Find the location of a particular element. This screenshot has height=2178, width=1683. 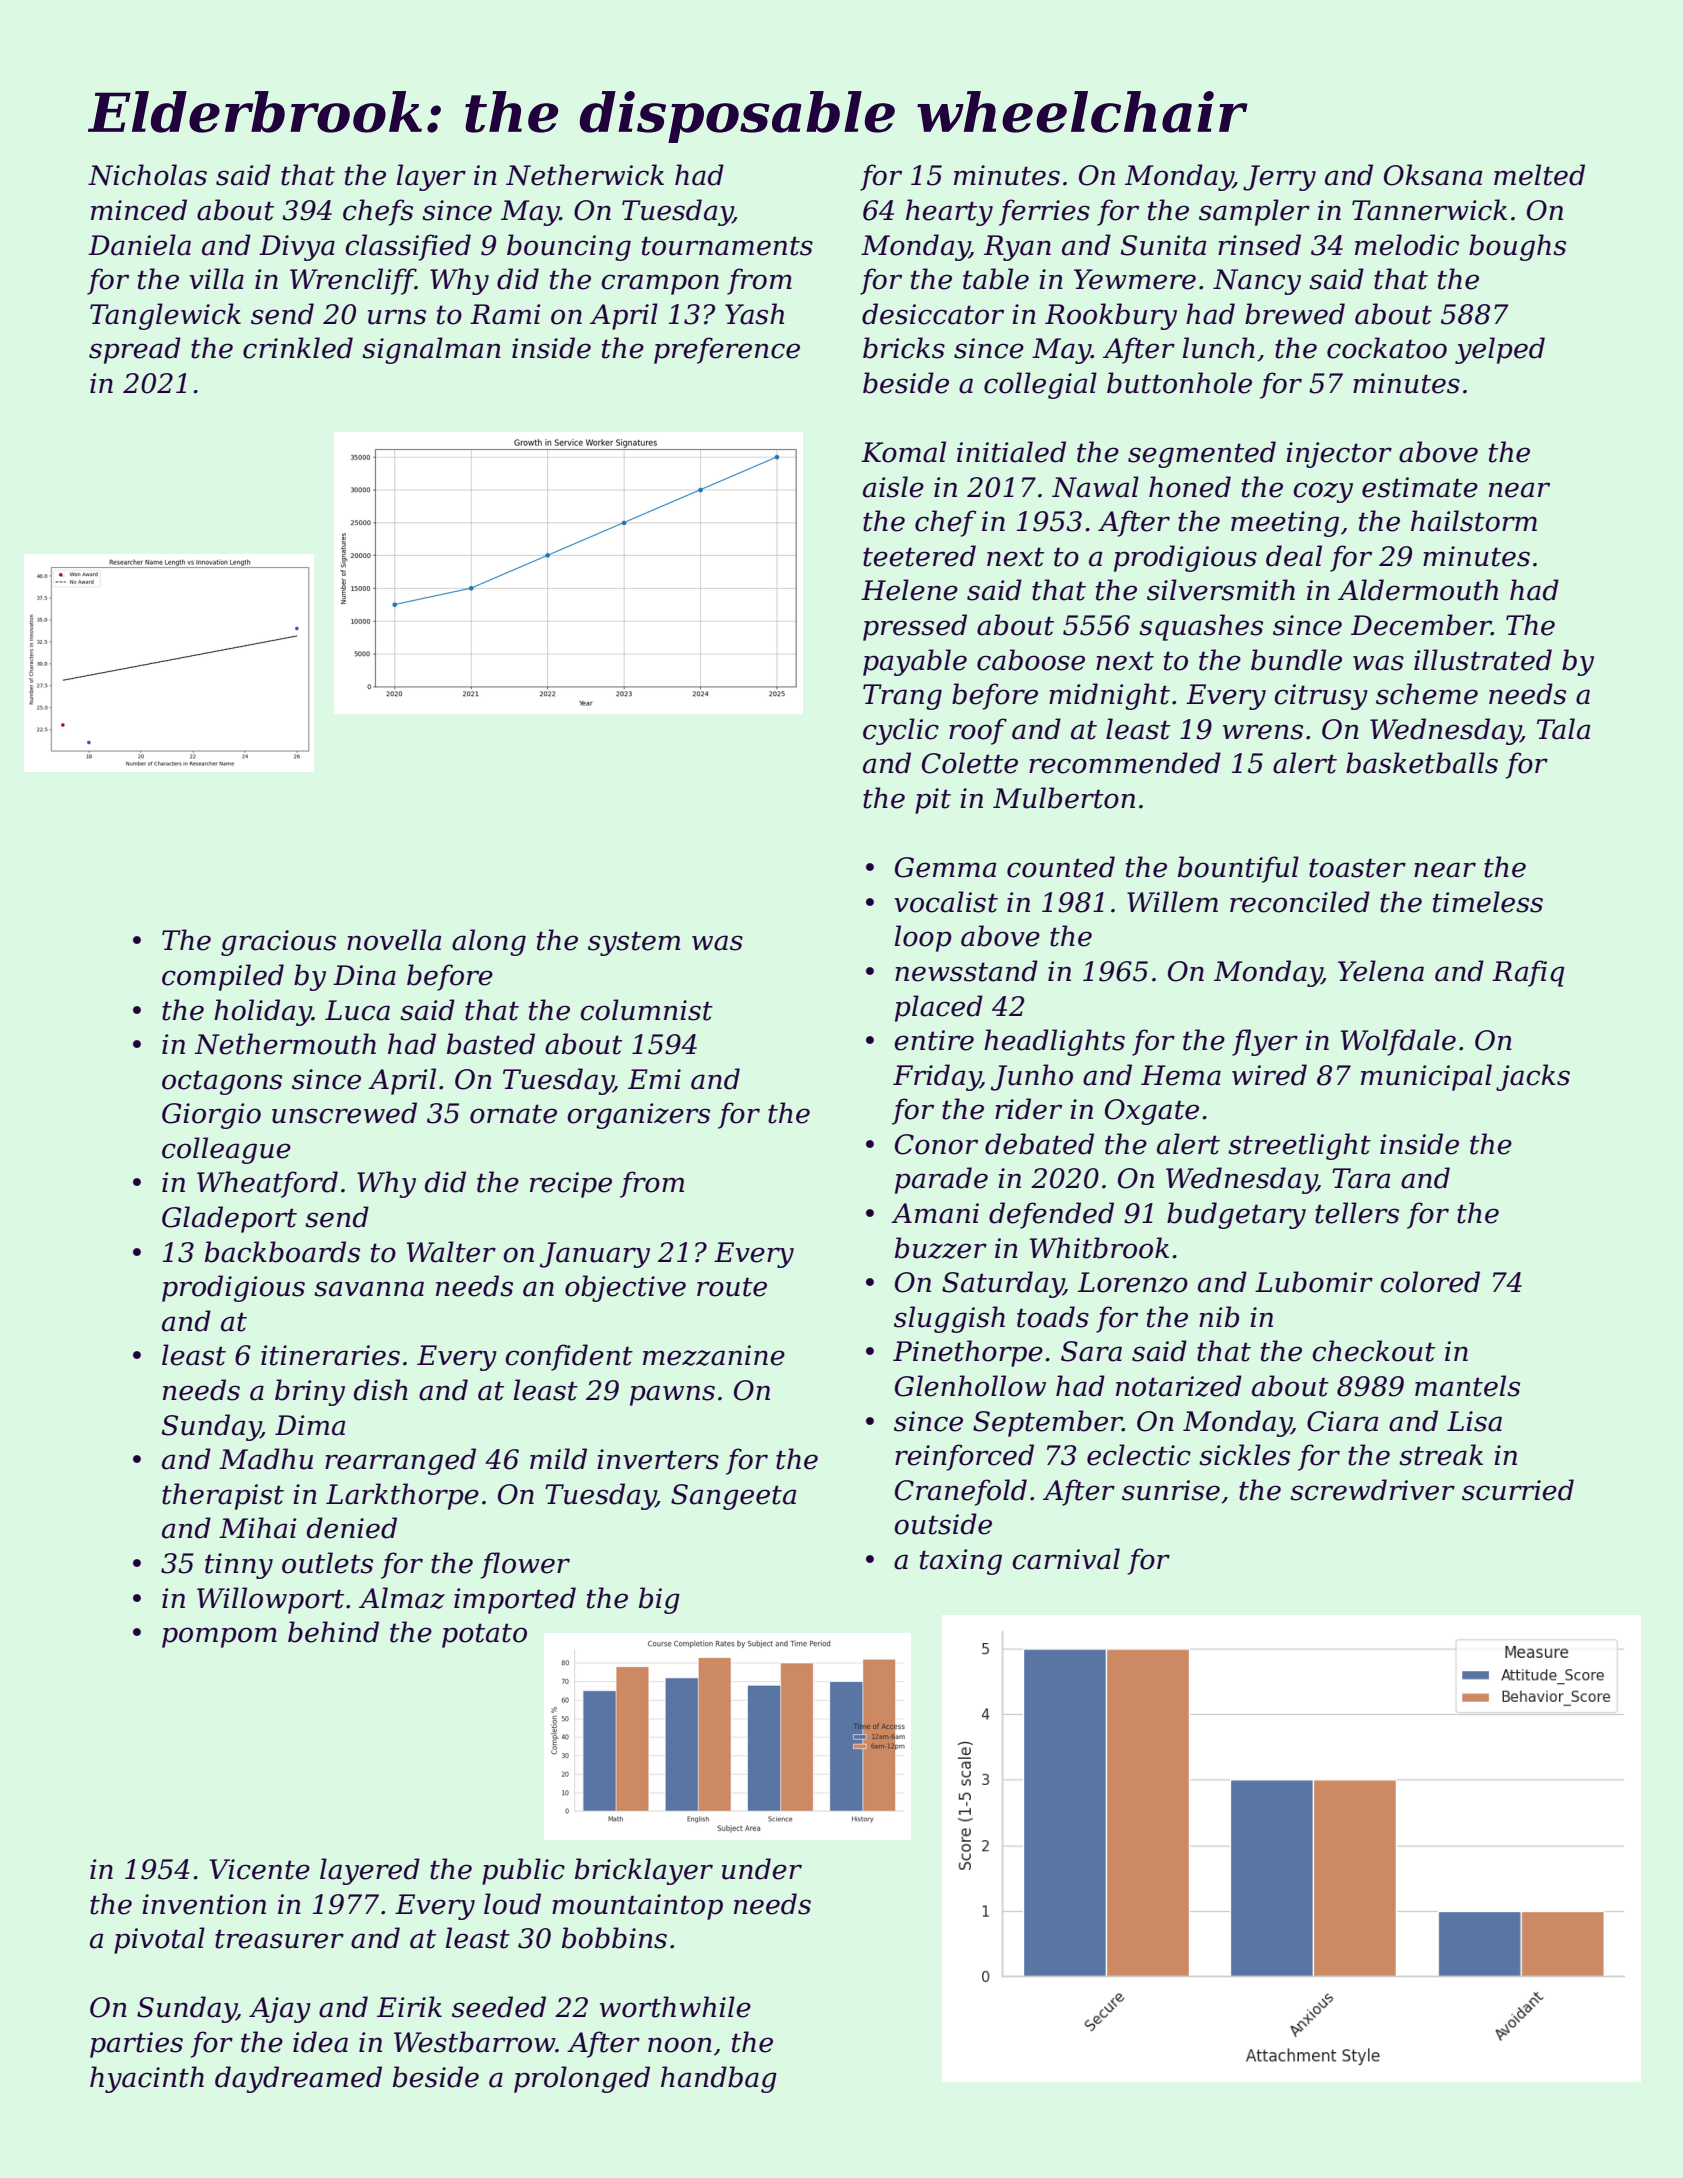

hearty is located at coordinates (949, 212).
